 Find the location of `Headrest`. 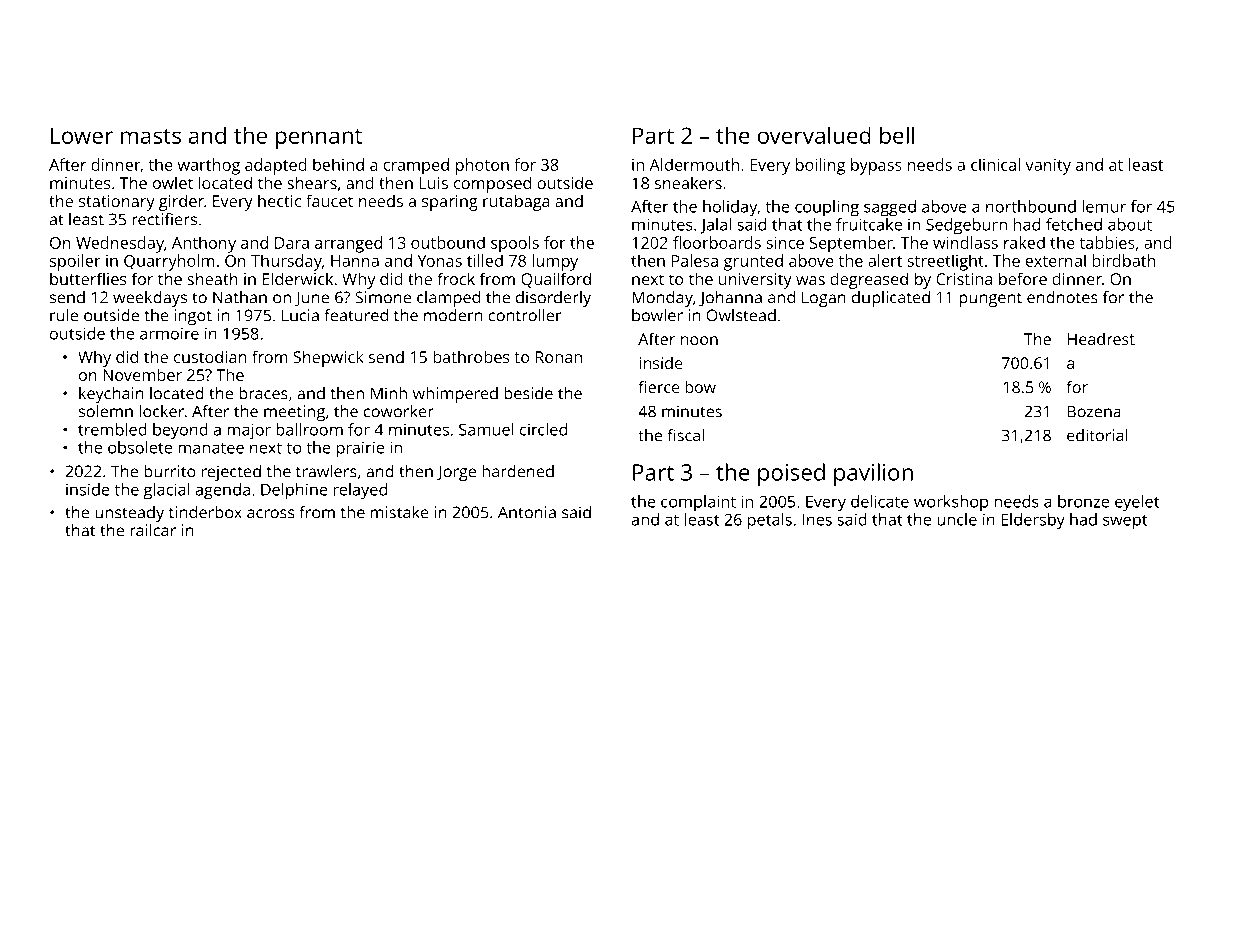

Headrest is located at coordinates (1101, 339).
